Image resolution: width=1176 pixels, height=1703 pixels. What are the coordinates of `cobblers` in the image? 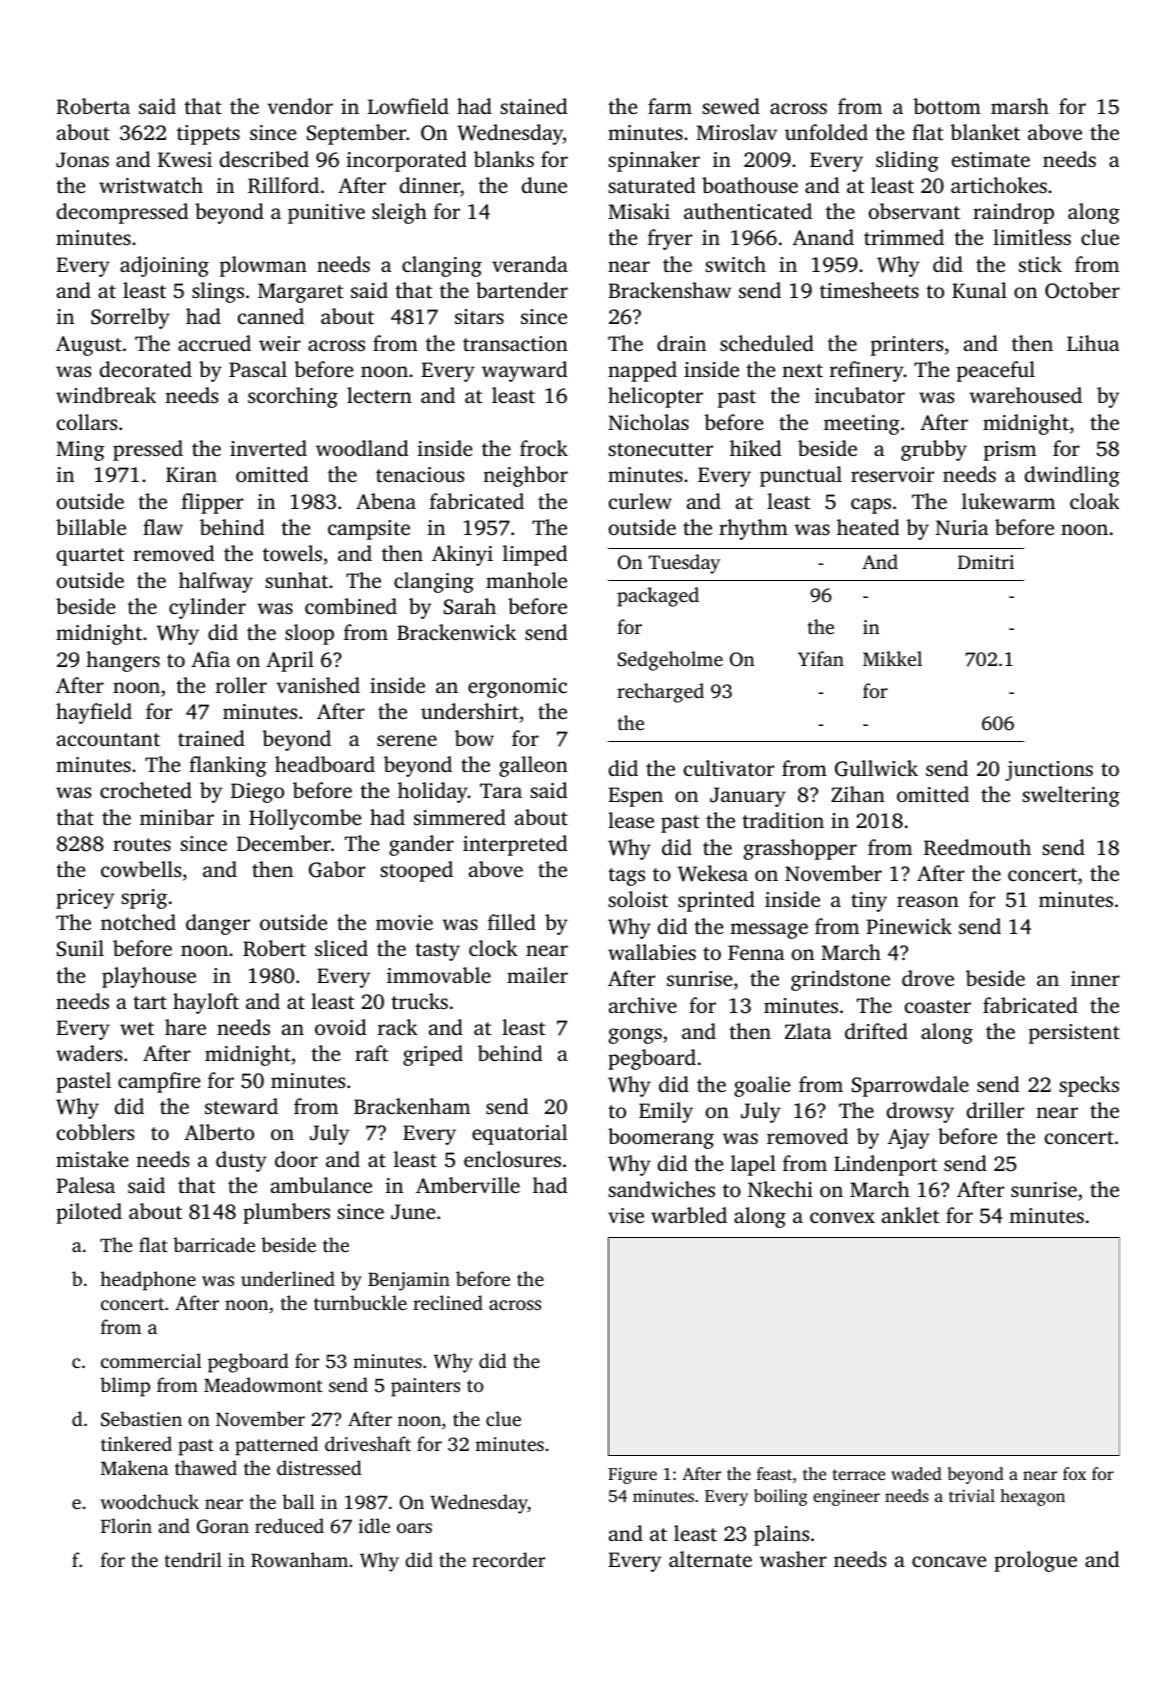 It's located at (95, 1132).
